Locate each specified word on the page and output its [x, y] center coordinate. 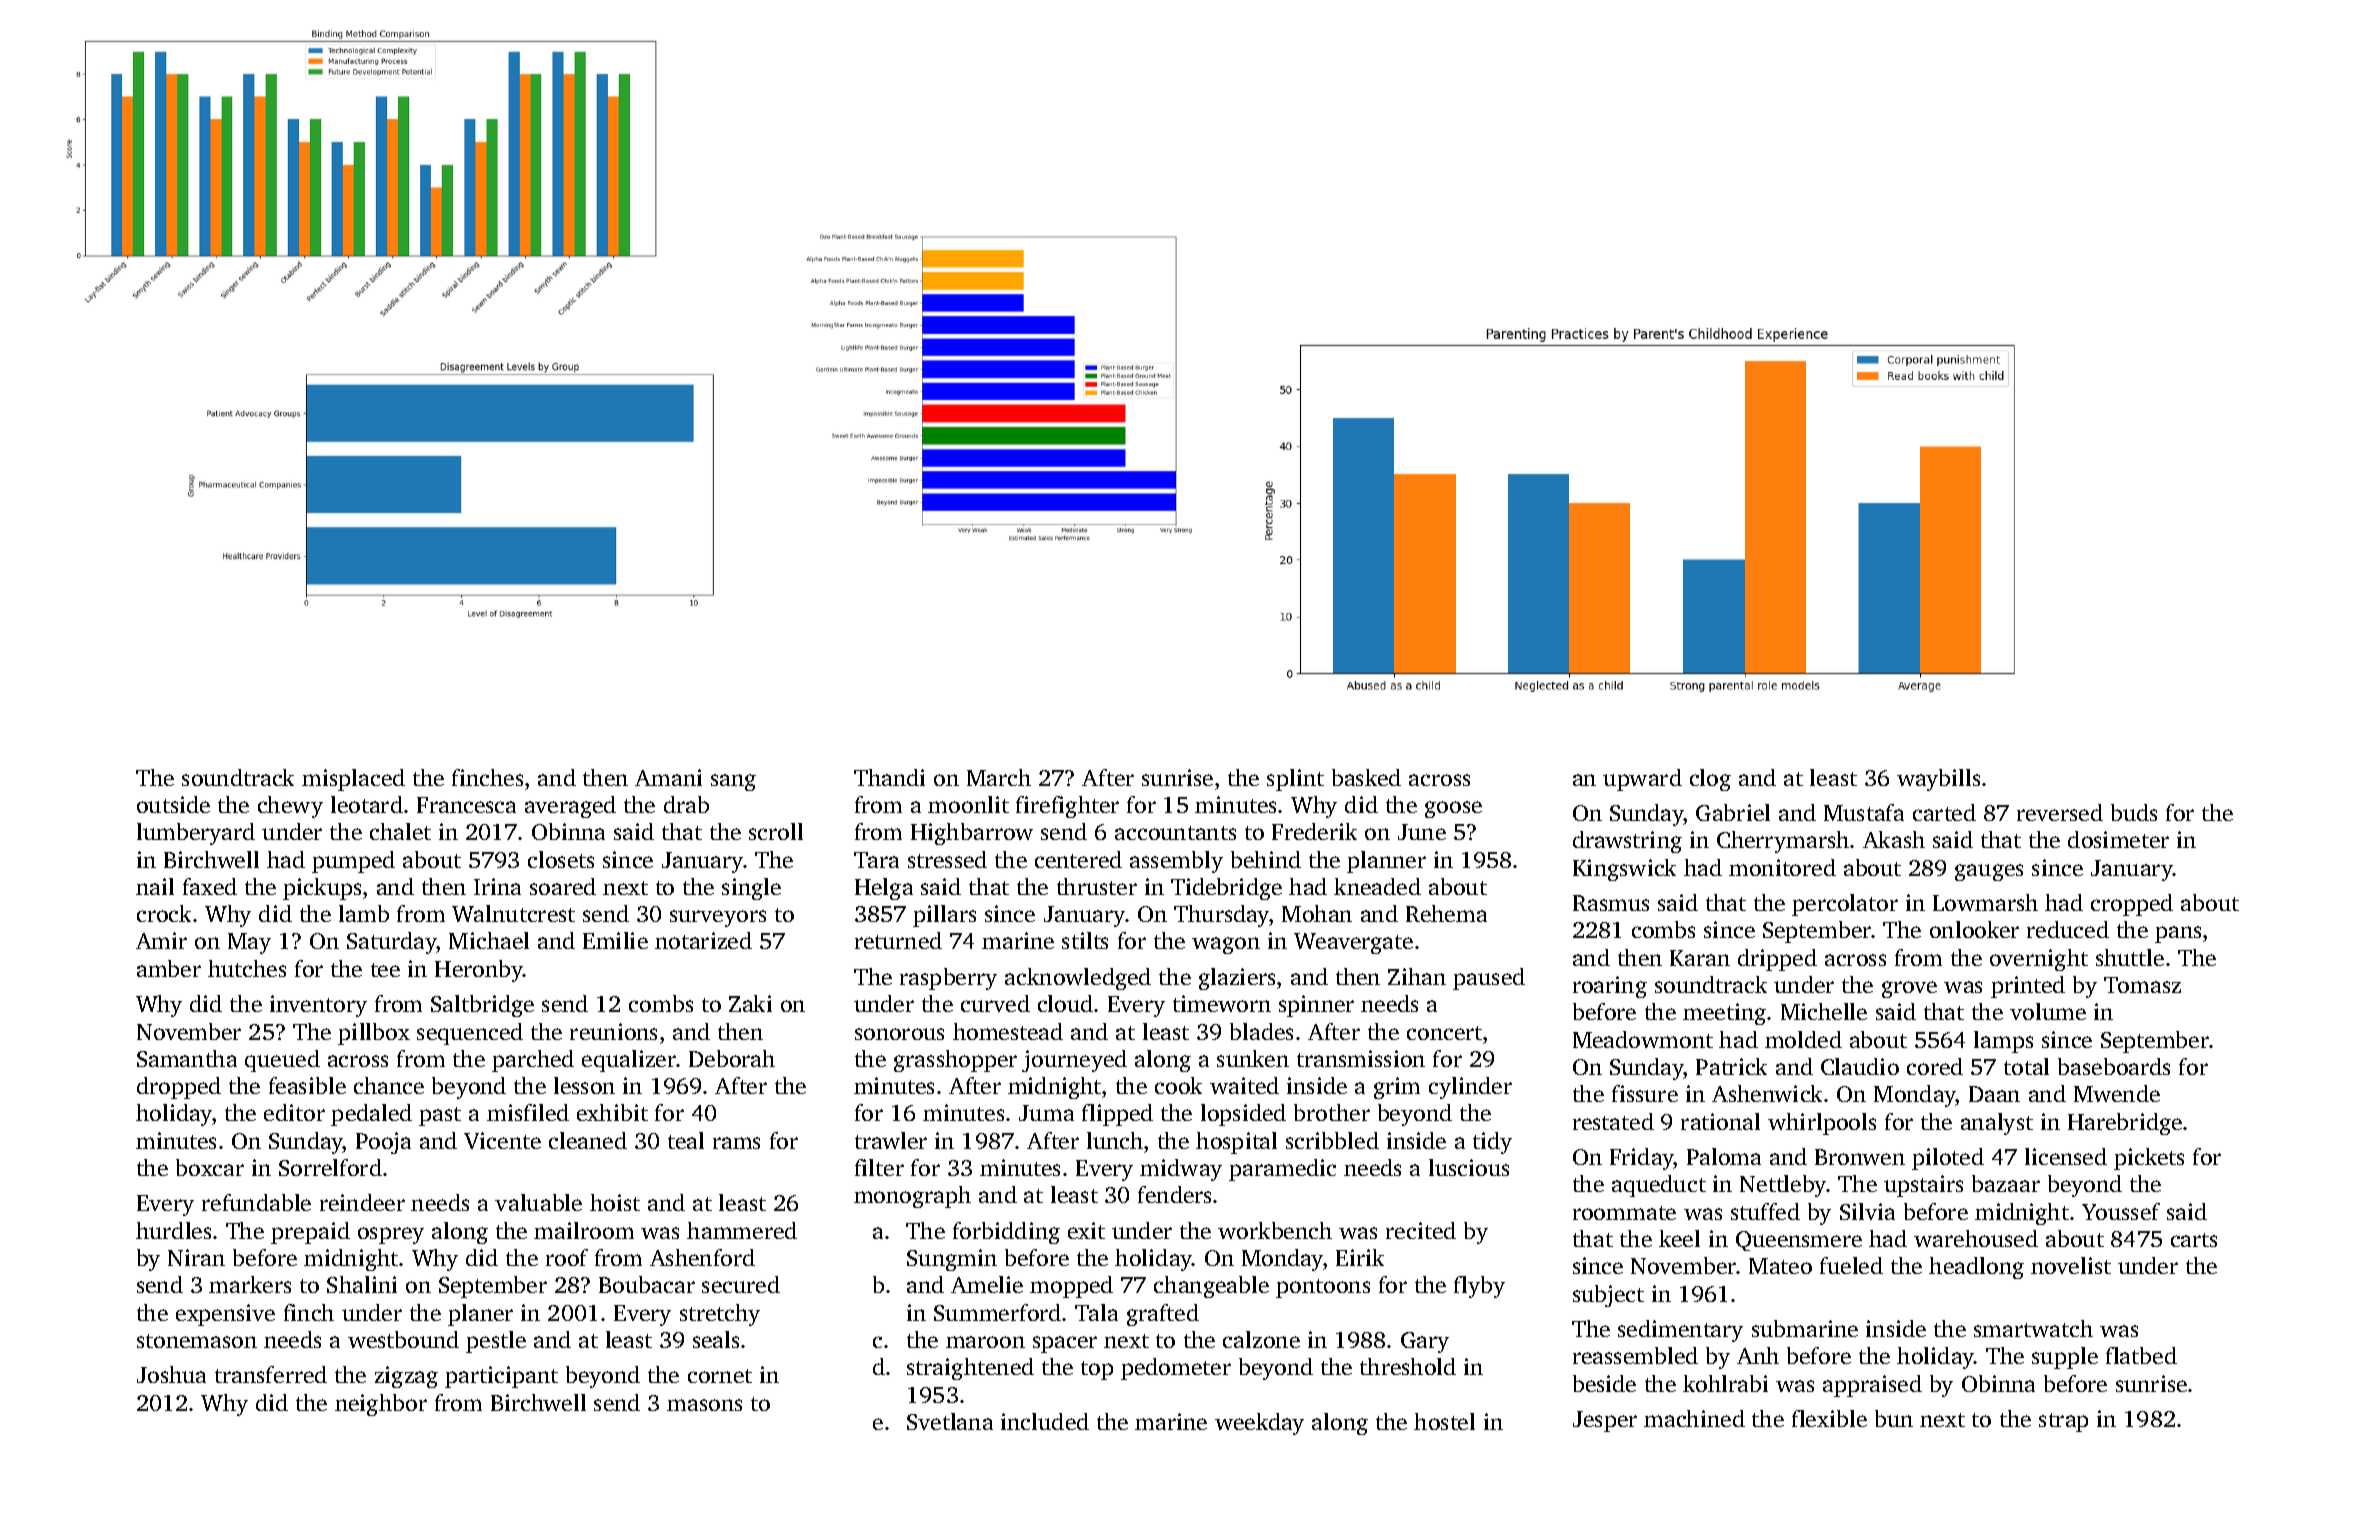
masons [704, 1405]
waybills [1938, 780]
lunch [1115, 1140]
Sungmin [952, 1260]
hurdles [173, 1230]
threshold [1408, 1366]
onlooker [1974, 929]
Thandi [889, 777]
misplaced [353, 780]
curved [995, 1003]
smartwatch [2033, 1328]
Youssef [2121, 1211]
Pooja [383, 1143]
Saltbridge [482, 1006]
